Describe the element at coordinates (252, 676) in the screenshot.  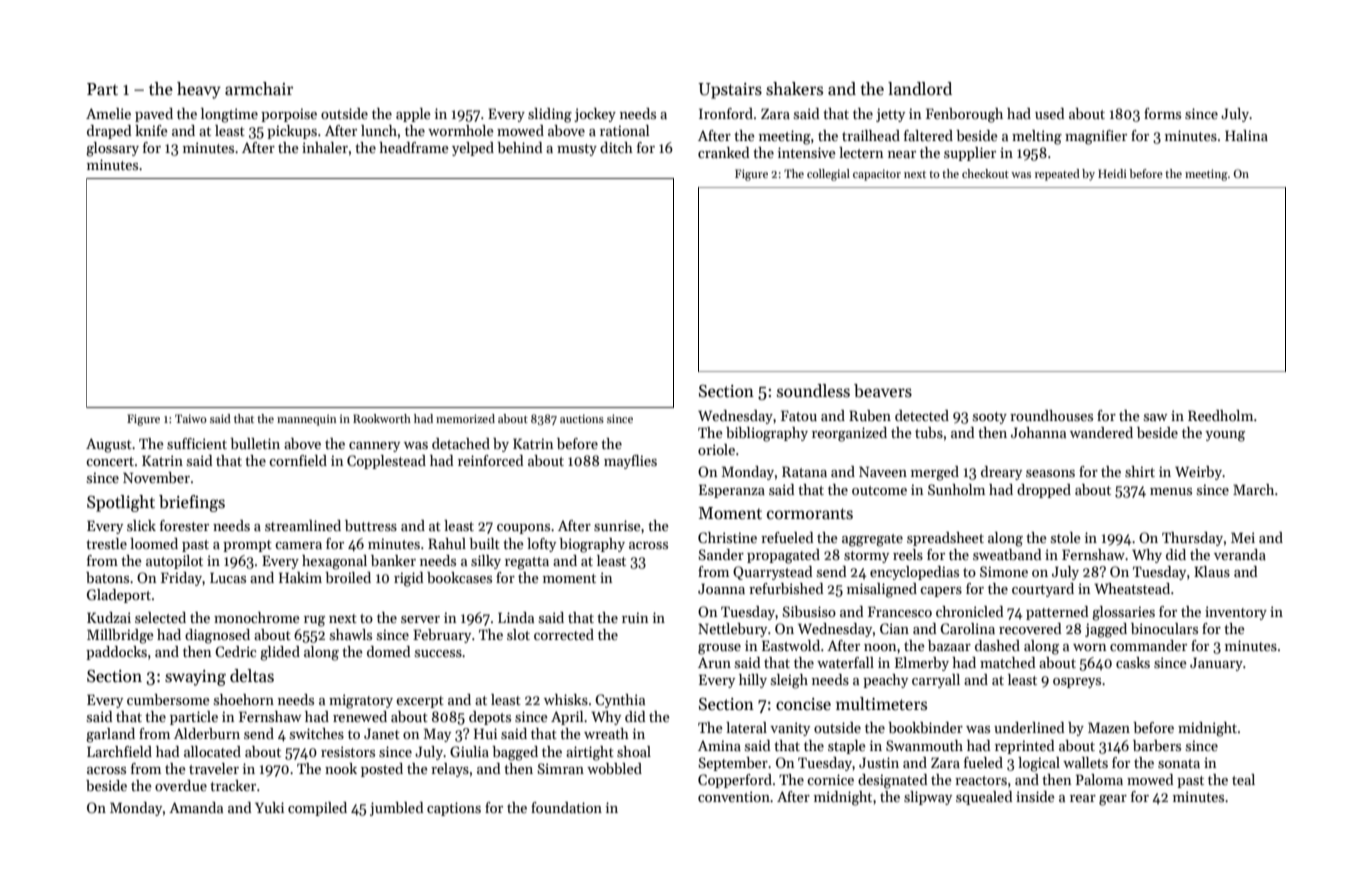
I see `deltas` at that location.
